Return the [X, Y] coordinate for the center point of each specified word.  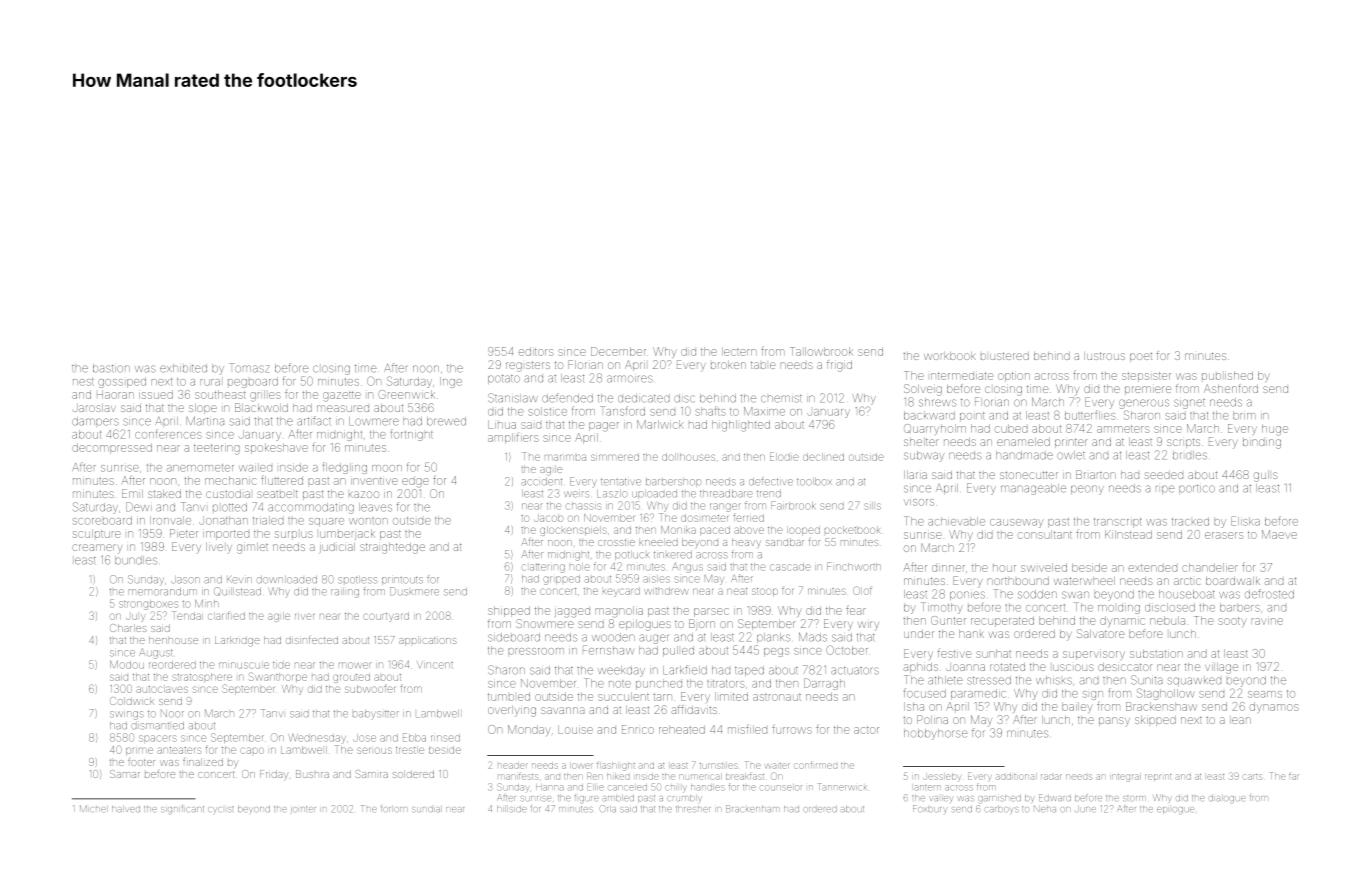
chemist [781, 398]
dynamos [1274, 707]
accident [541, 482]
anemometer [200, 468]
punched [659, 684]
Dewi [139, 507]
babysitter [376, 714]
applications [428, 641]
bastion [111, 368]
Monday [529, 730]
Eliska [1245, 521]
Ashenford [1231, 388]
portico [1197, 489]
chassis [583, 506]
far [1293, 776]
